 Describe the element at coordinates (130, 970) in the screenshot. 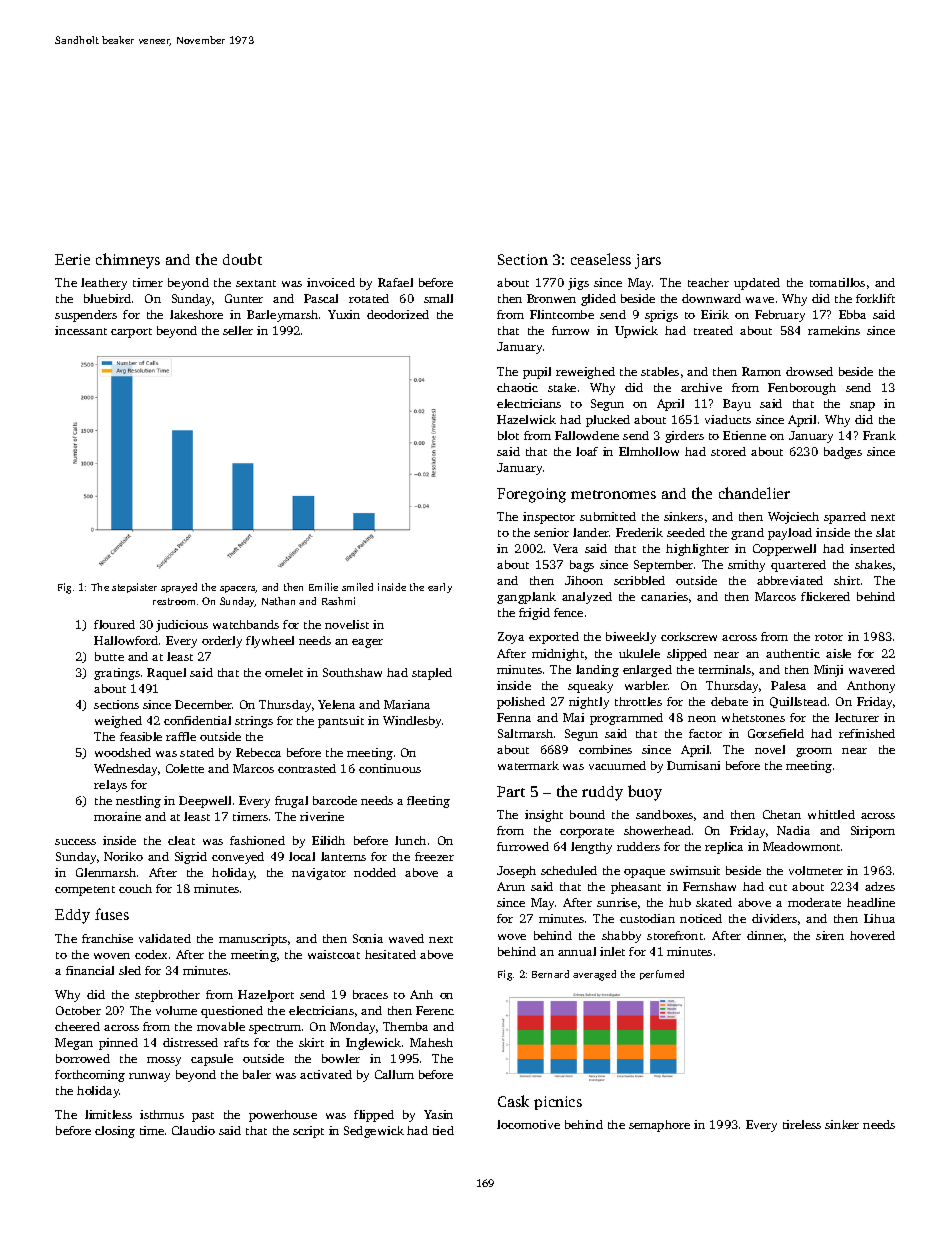

I see `sled` at that location.
